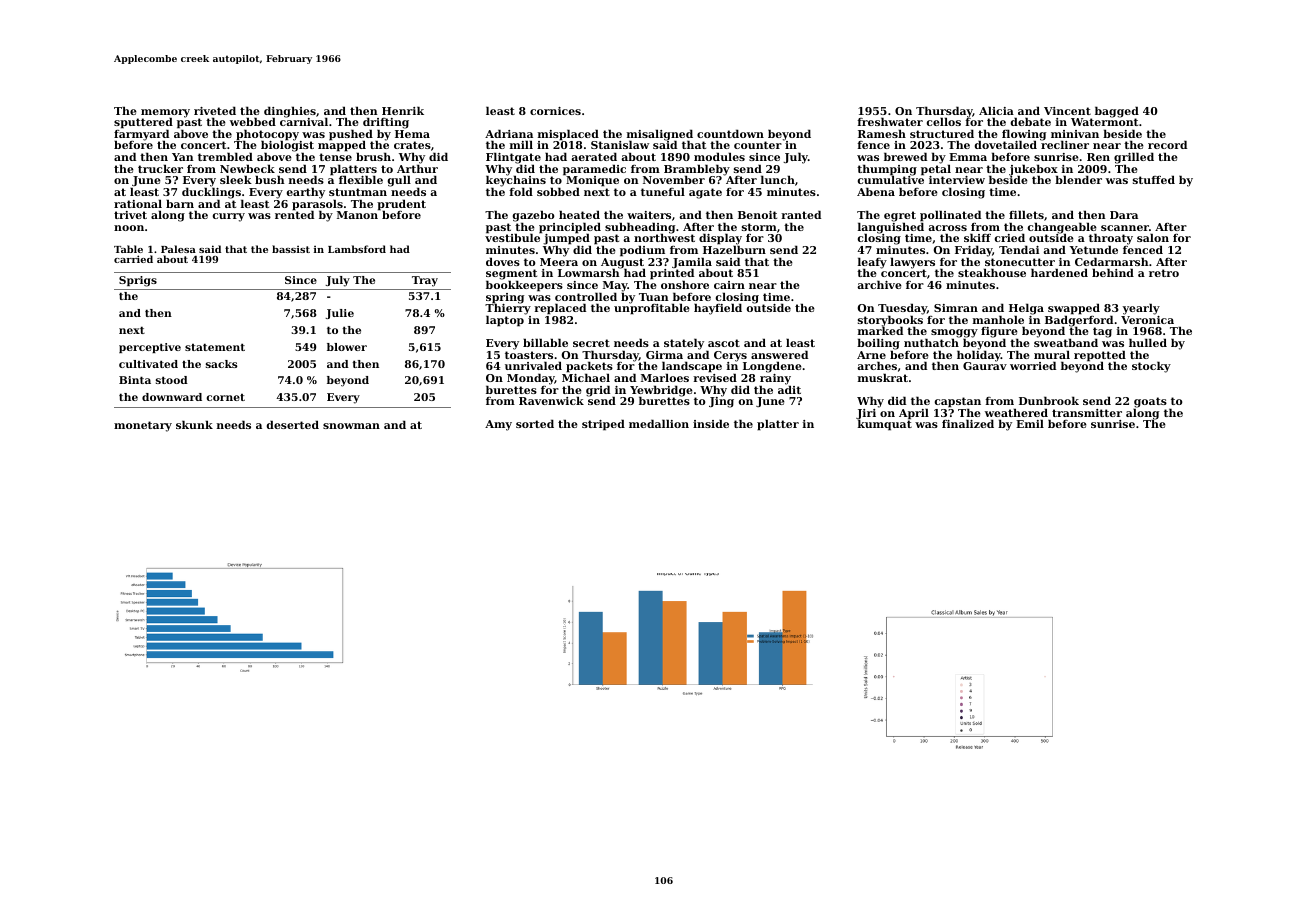 This screenshot has height=924, width=1308. What do you see at coordinates (570, 228) in the screenshot?
I see `principled` at bounding box center [570, 228].
